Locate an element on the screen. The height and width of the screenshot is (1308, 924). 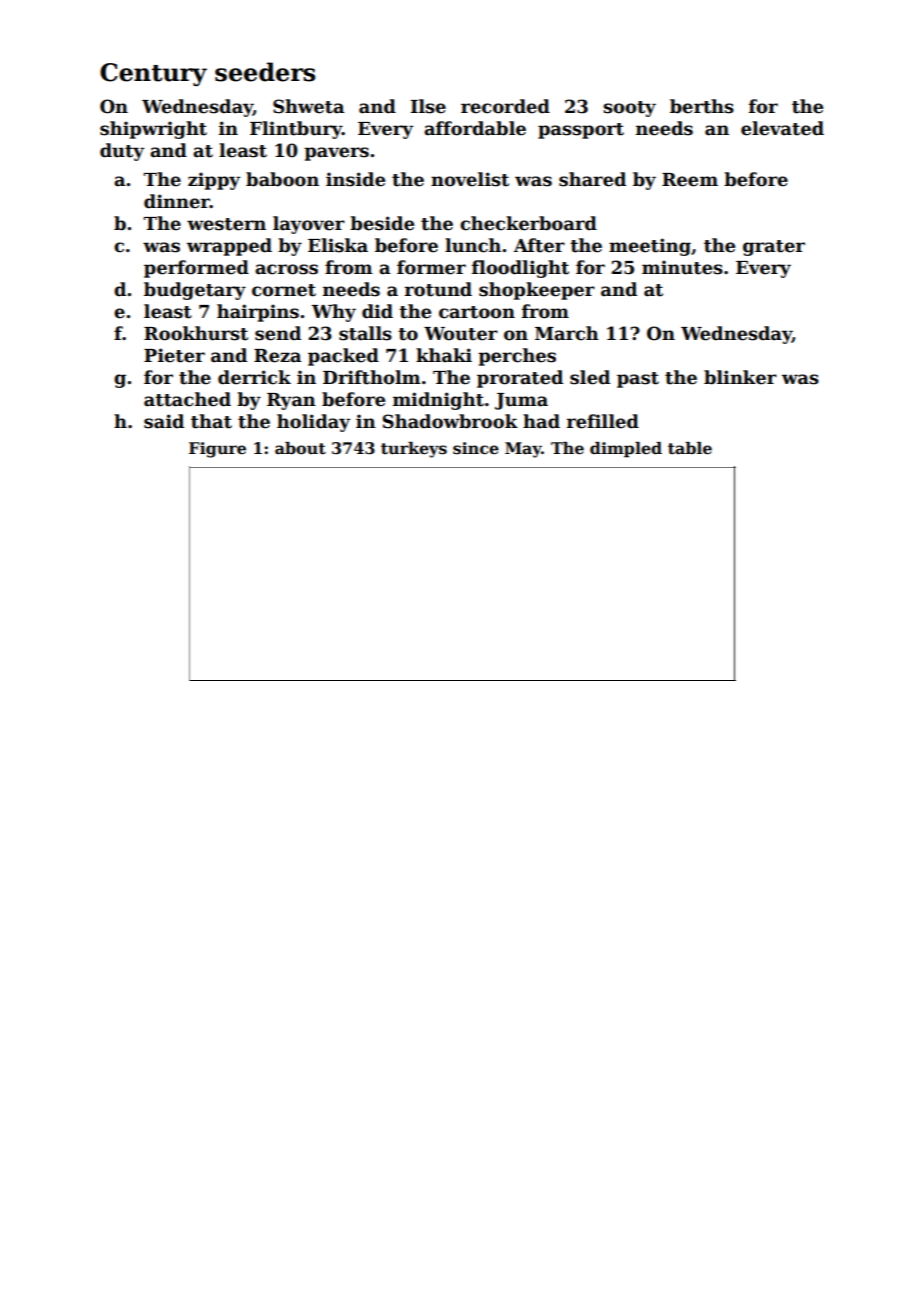
berths is located at coordinates (702, 106).
